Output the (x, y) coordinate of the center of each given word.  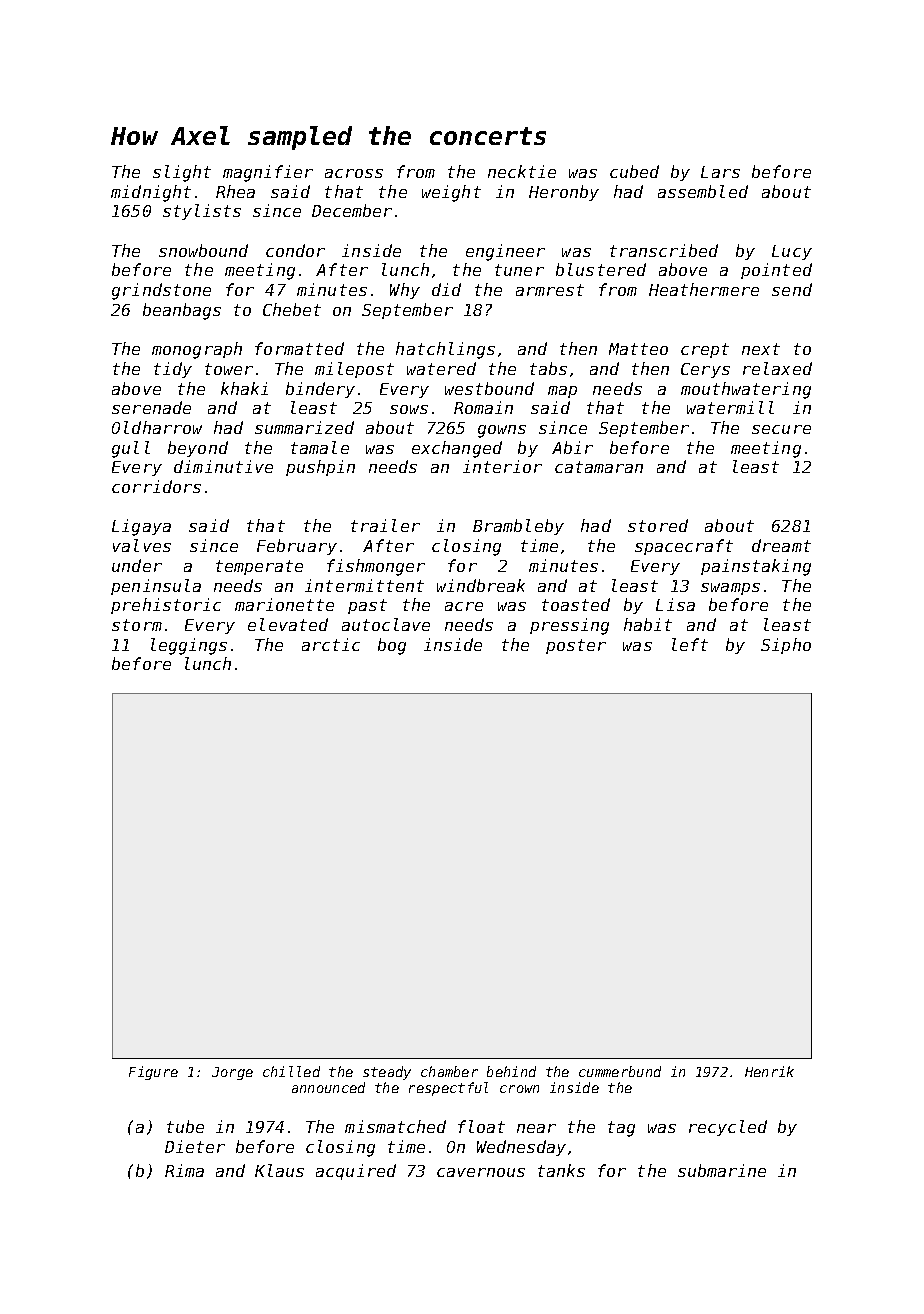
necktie (522, 171)
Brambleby (518, 527)
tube (185, 1126)
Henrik (769, 1071)
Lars (720, 172)
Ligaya (141, 527)
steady (387, 1073)
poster (576, 646)
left (690, 644)
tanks (561, 1170)
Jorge (232, 1073)
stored (658, 525)
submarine (722, 1170)
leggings (189, 646)
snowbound (203, 250)
